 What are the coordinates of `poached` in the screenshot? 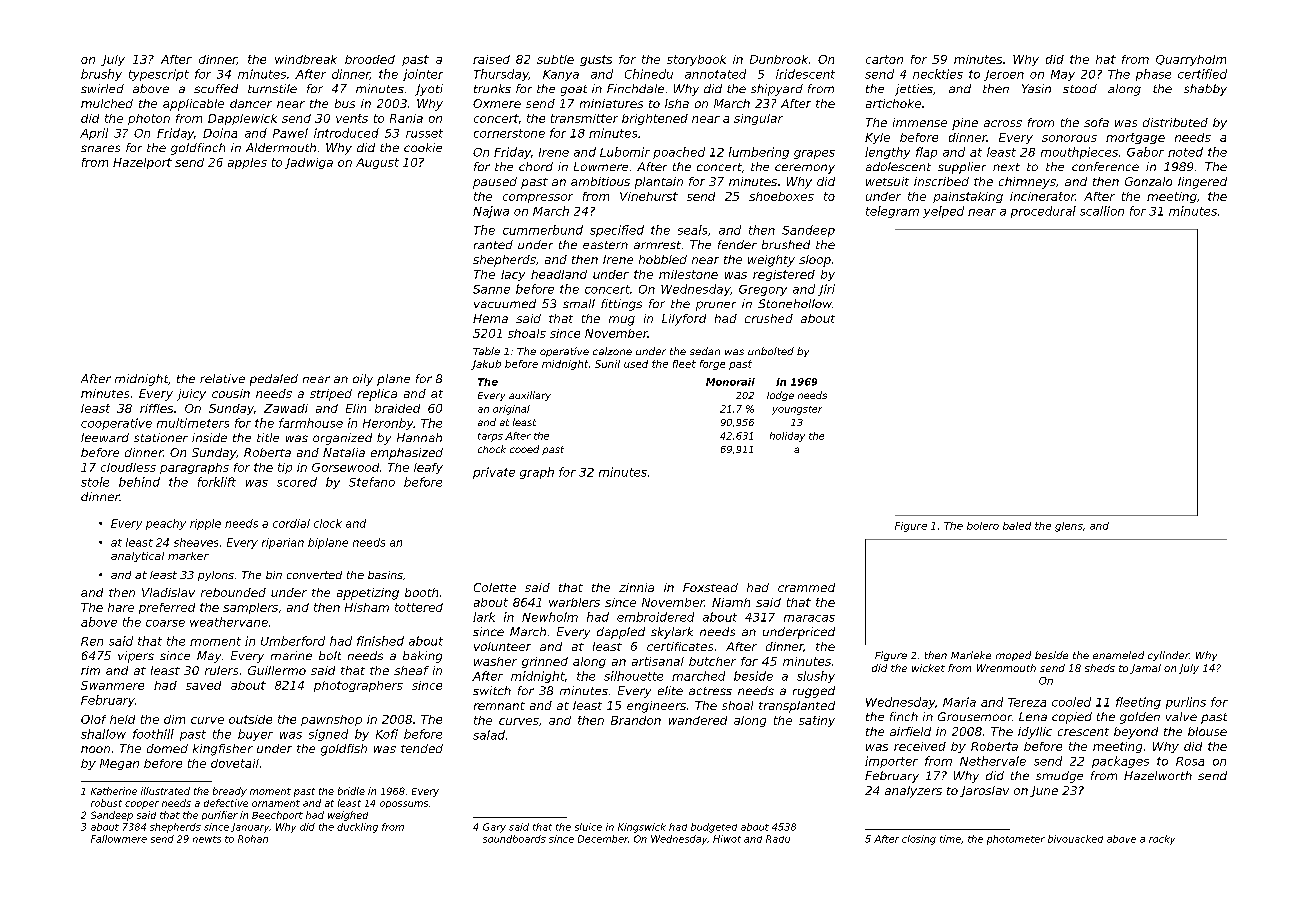 It's located at (679, 153).
